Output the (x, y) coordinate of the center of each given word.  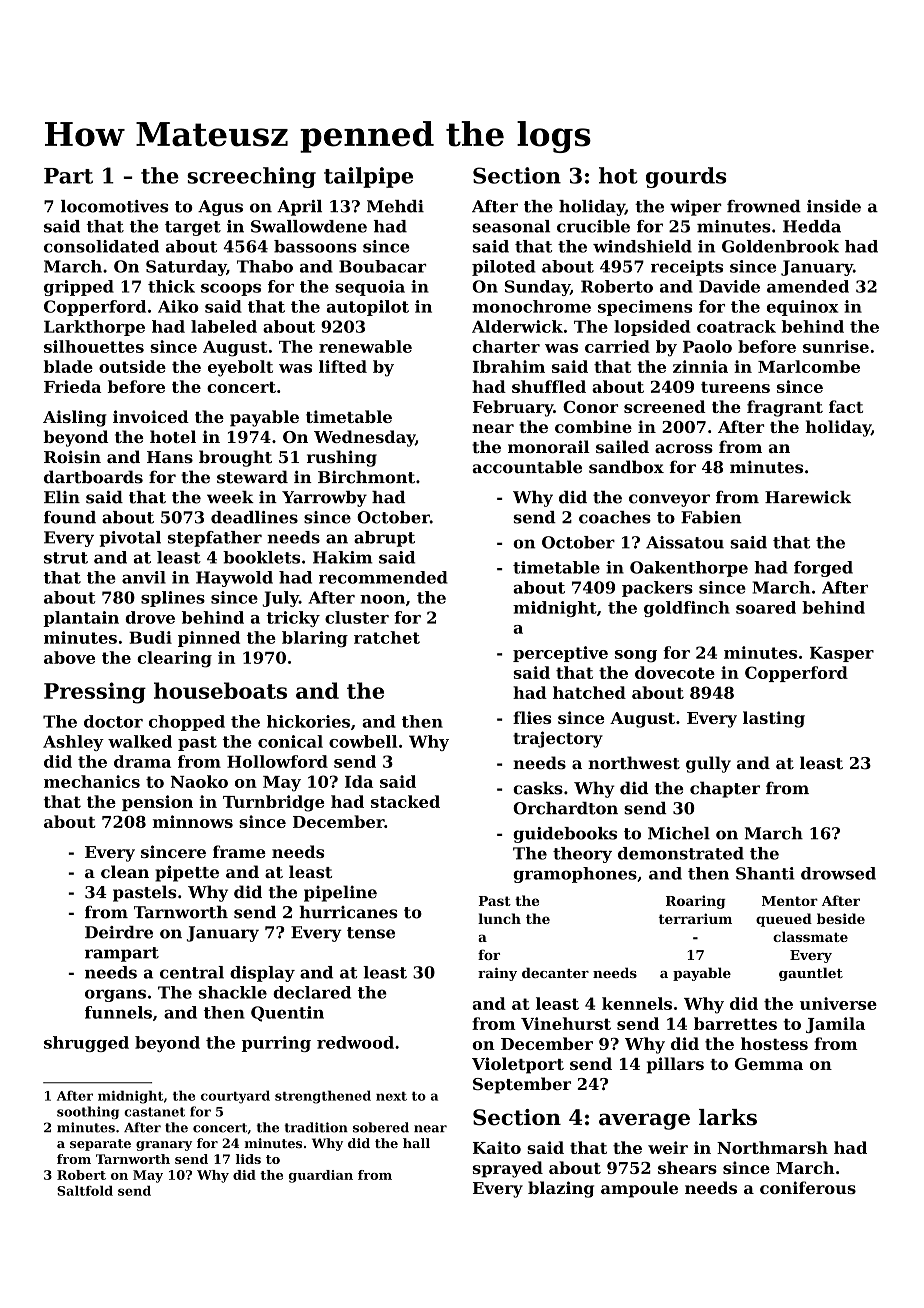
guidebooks (565, 835)
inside (834, 206)
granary (164, 1146)
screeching (251, 177)
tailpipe (368, 177)
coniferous (808, 1187)
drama (142, 761)
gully (708, 764)
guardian (321, 1176)
